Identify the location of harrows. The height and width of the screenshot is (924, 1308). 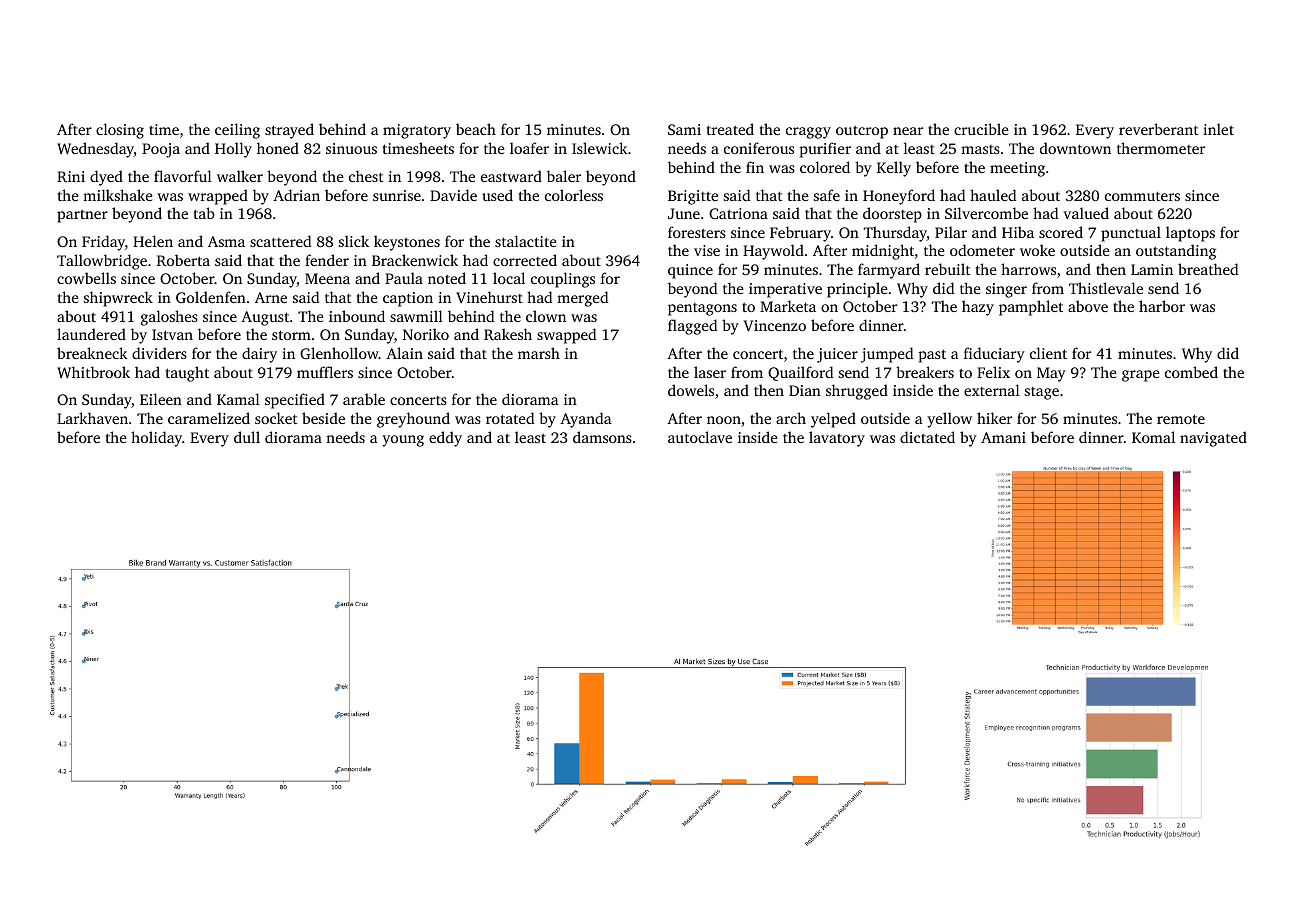
(1028, 269).
